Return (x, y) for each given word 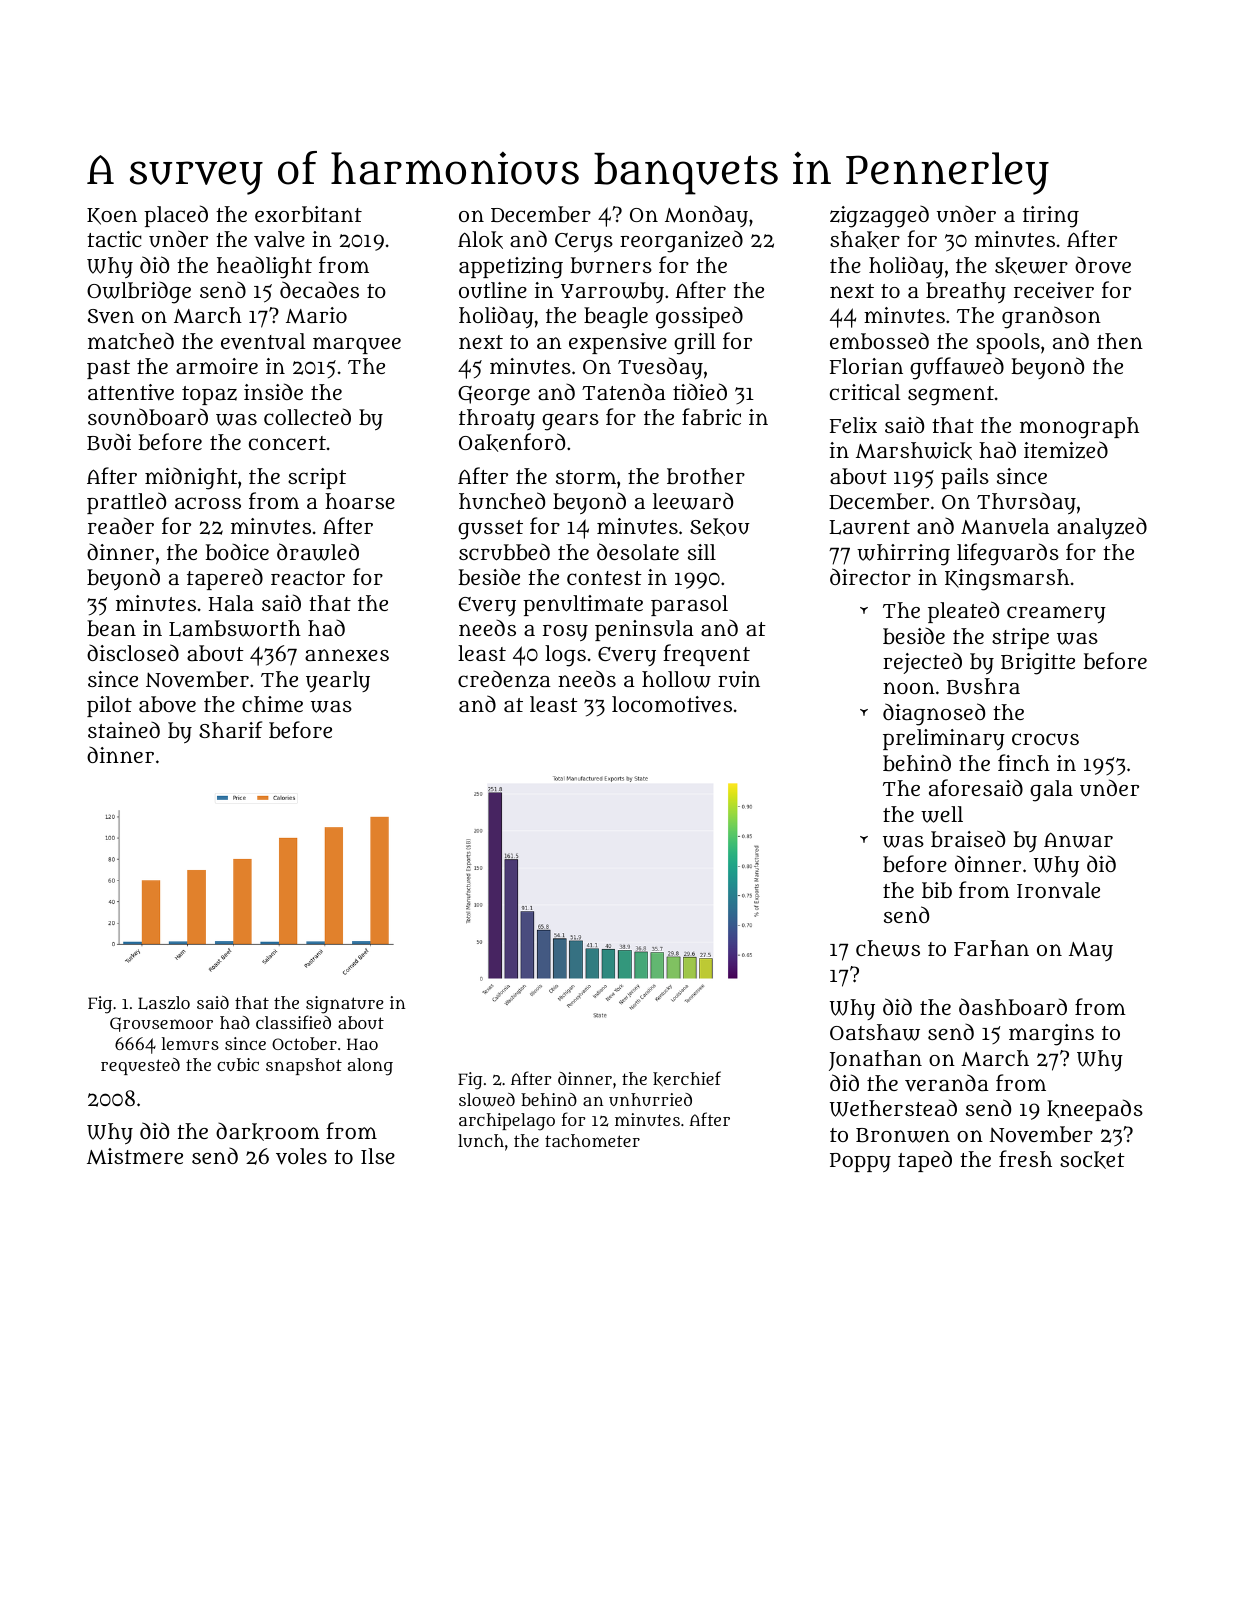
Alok (480, 240)
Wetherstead (893, 1108)
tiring (1051, 217)
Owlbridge (139, 293)
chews (888, 948)
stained (124, 730)
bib (937, 890)
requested (140, 1066)
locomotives (672, 704)
